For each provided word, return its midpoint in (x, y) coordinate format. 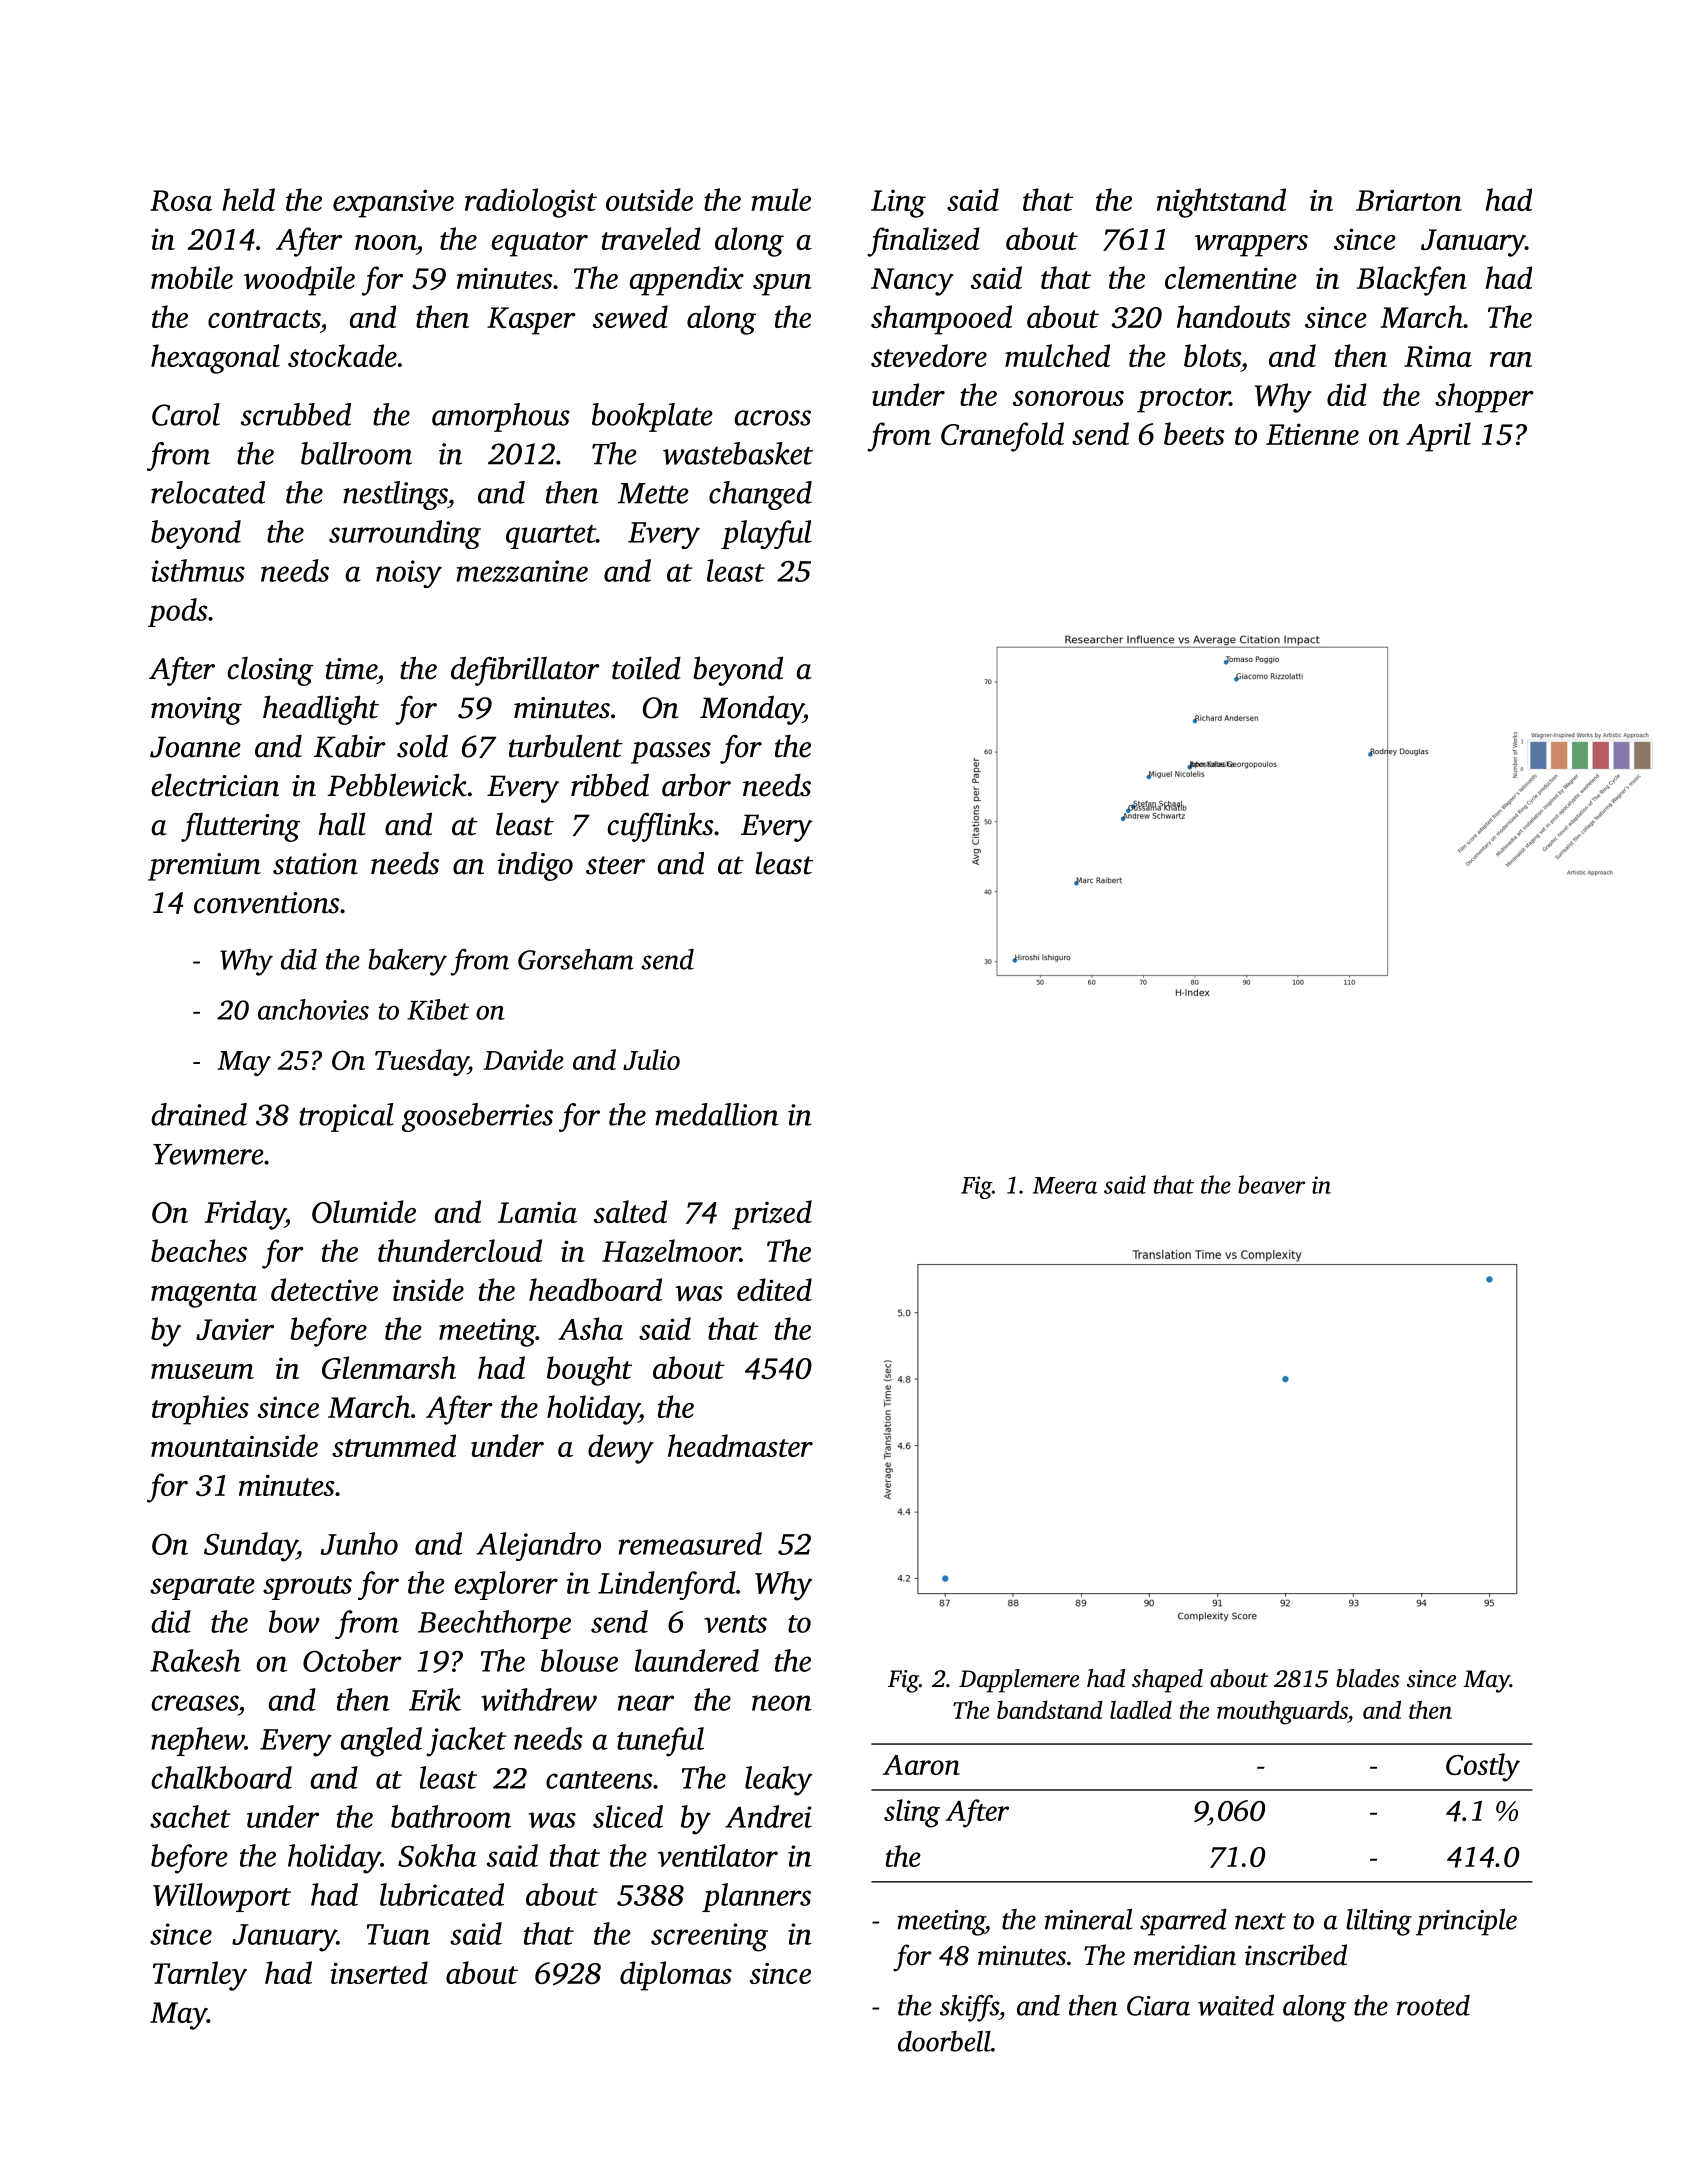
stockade (342, 355)
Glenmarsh (389, 1367)
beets (1194, 433)
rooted (1433, 2005)
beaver (1271, 1184)
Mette (653, 493)
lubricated (442, 1894)
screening (709, 1937)
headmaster (740, 1445)
